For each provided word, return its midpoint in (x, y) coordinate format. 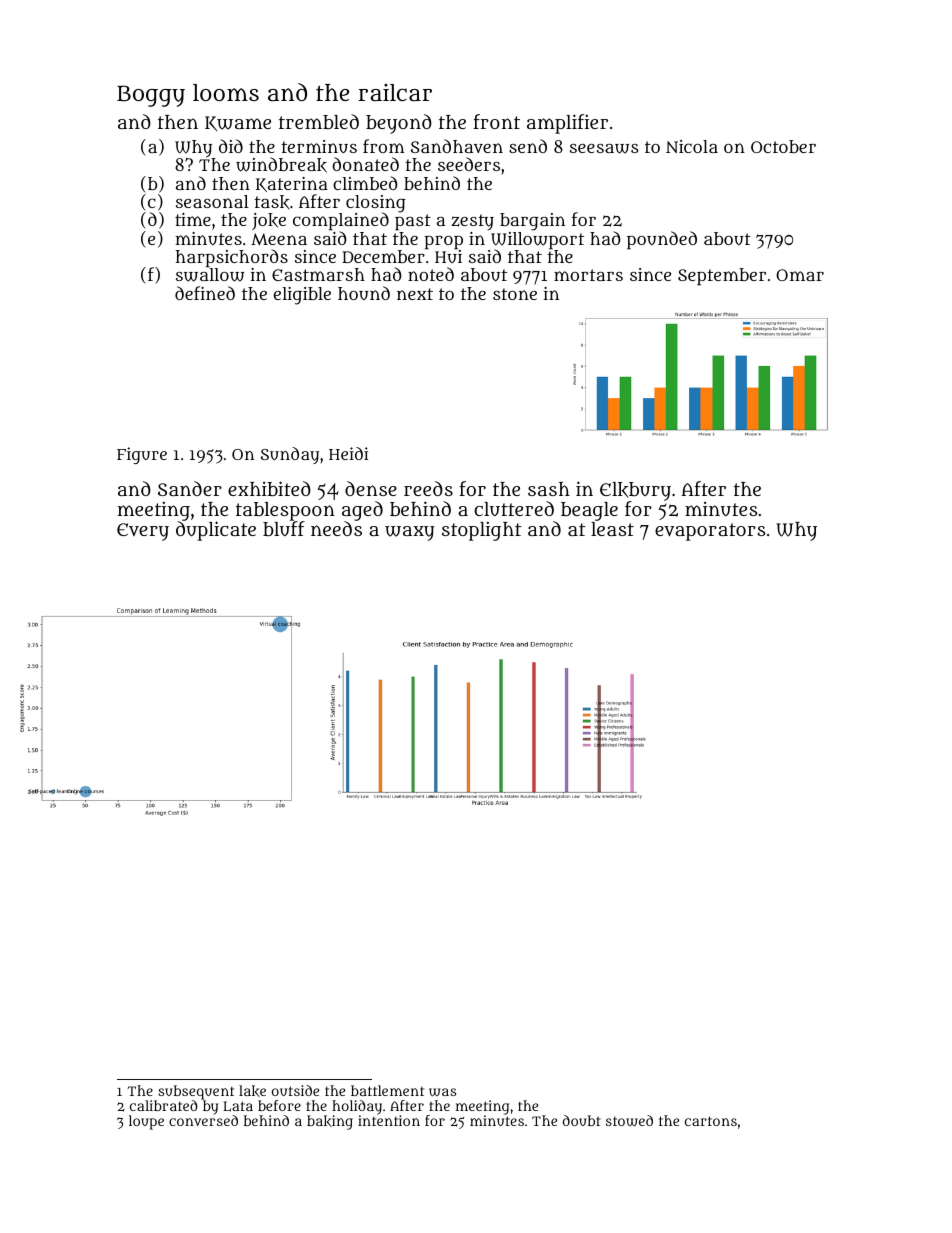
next (415, 294)
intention (389, 1120)
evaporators (710, 532)
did (231, 146)
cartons (711, 1121)
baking (330, 1122)
